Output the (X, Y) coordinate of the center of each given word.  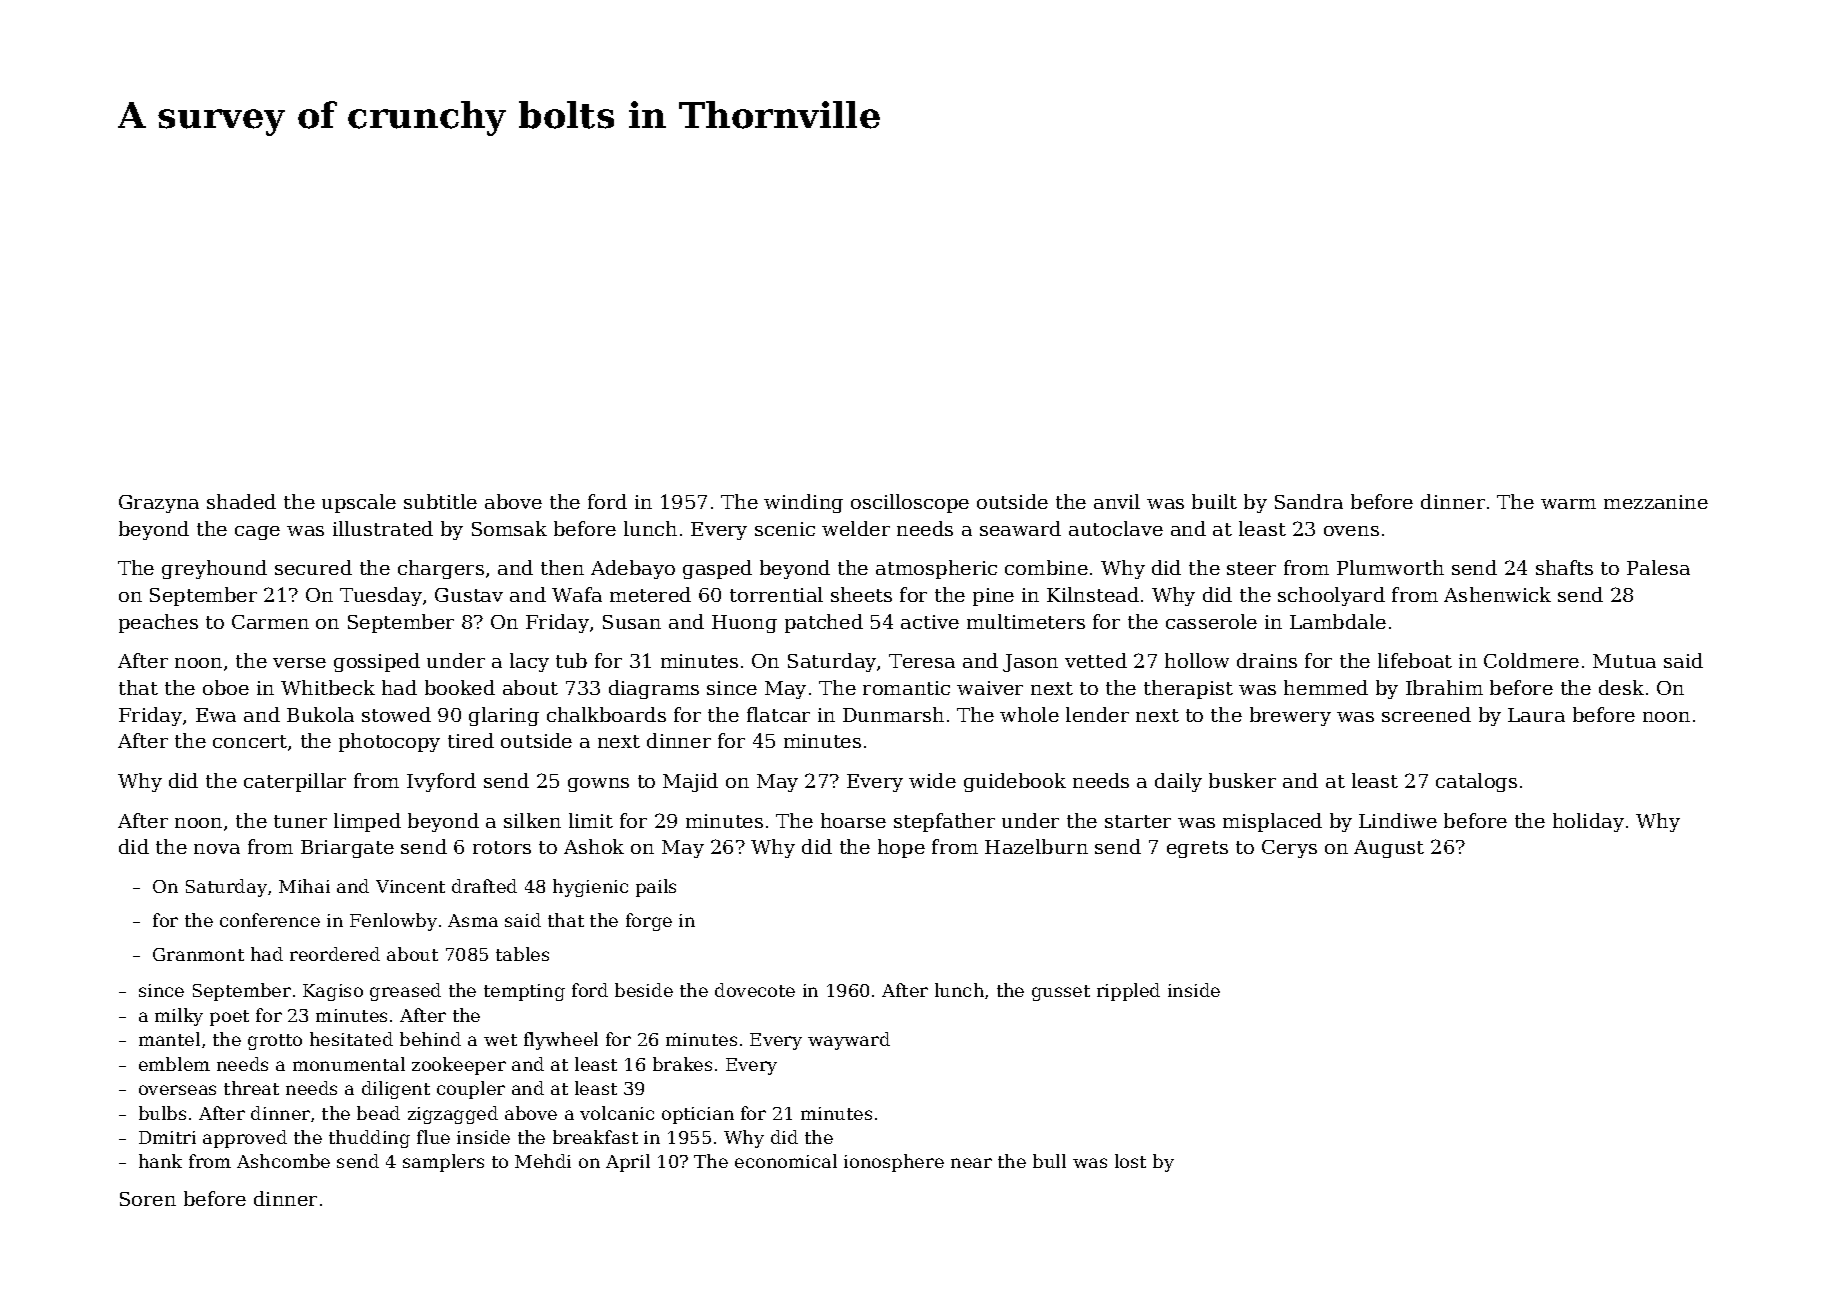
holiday (1588, 822)
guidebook (1015, 782)
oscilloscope (910, 503)
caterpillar (295, 782)
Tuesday (381, 596)
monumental (349, 1064)
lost (1130, 1161)
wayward (849, 1041)
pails (656, 888)
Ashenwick (1497, 594)
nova (217, 849)
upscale (359, 503)
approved (245, 1139)
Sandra (1309, 501)
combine (1046, 567)
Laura (1536, 715)
